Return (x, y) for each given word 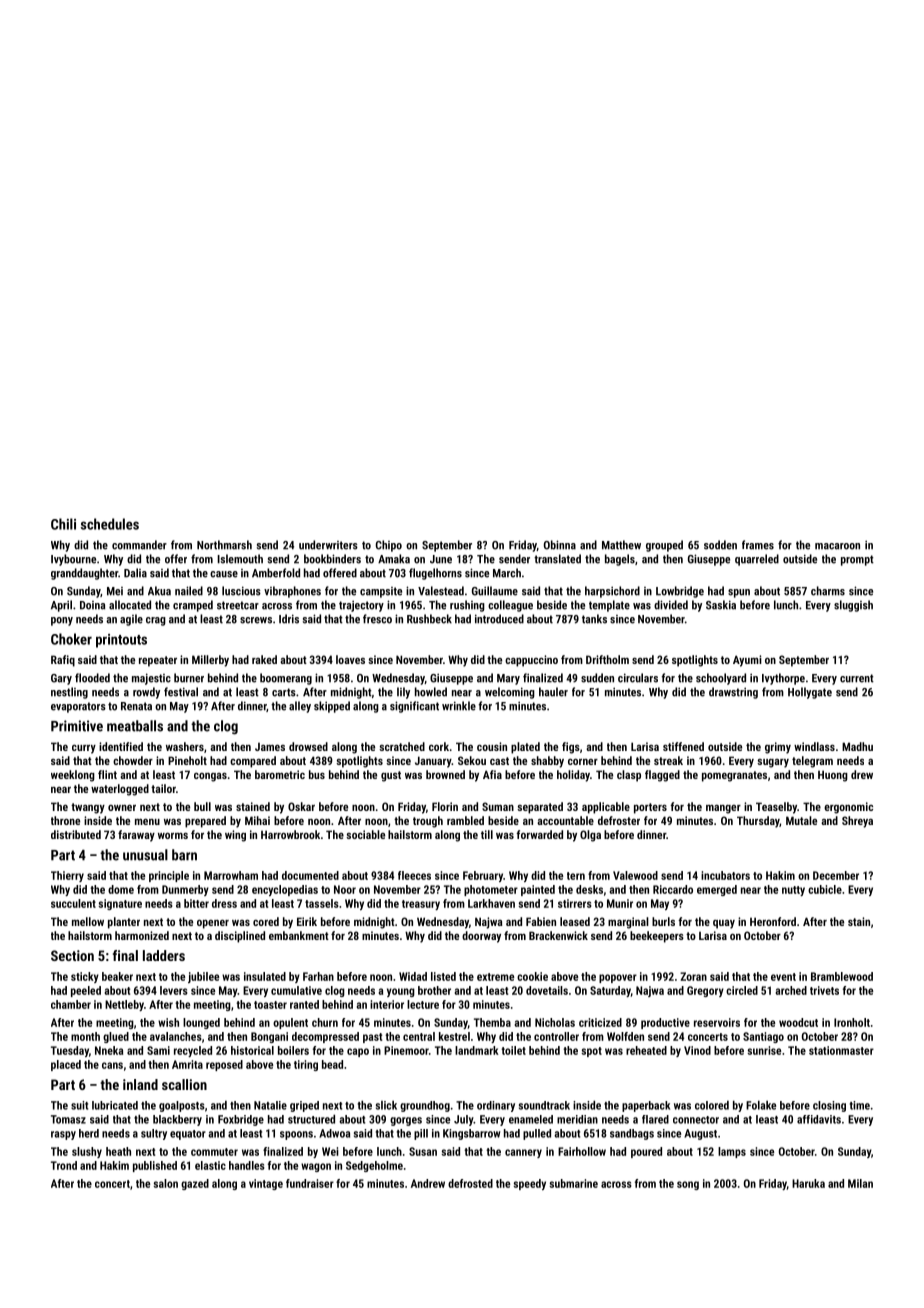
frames (758, 545)
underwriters (328, 545)
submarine (573, 1183)
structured (311, 1119)
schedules (110, 524)
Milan (860, 1183)
